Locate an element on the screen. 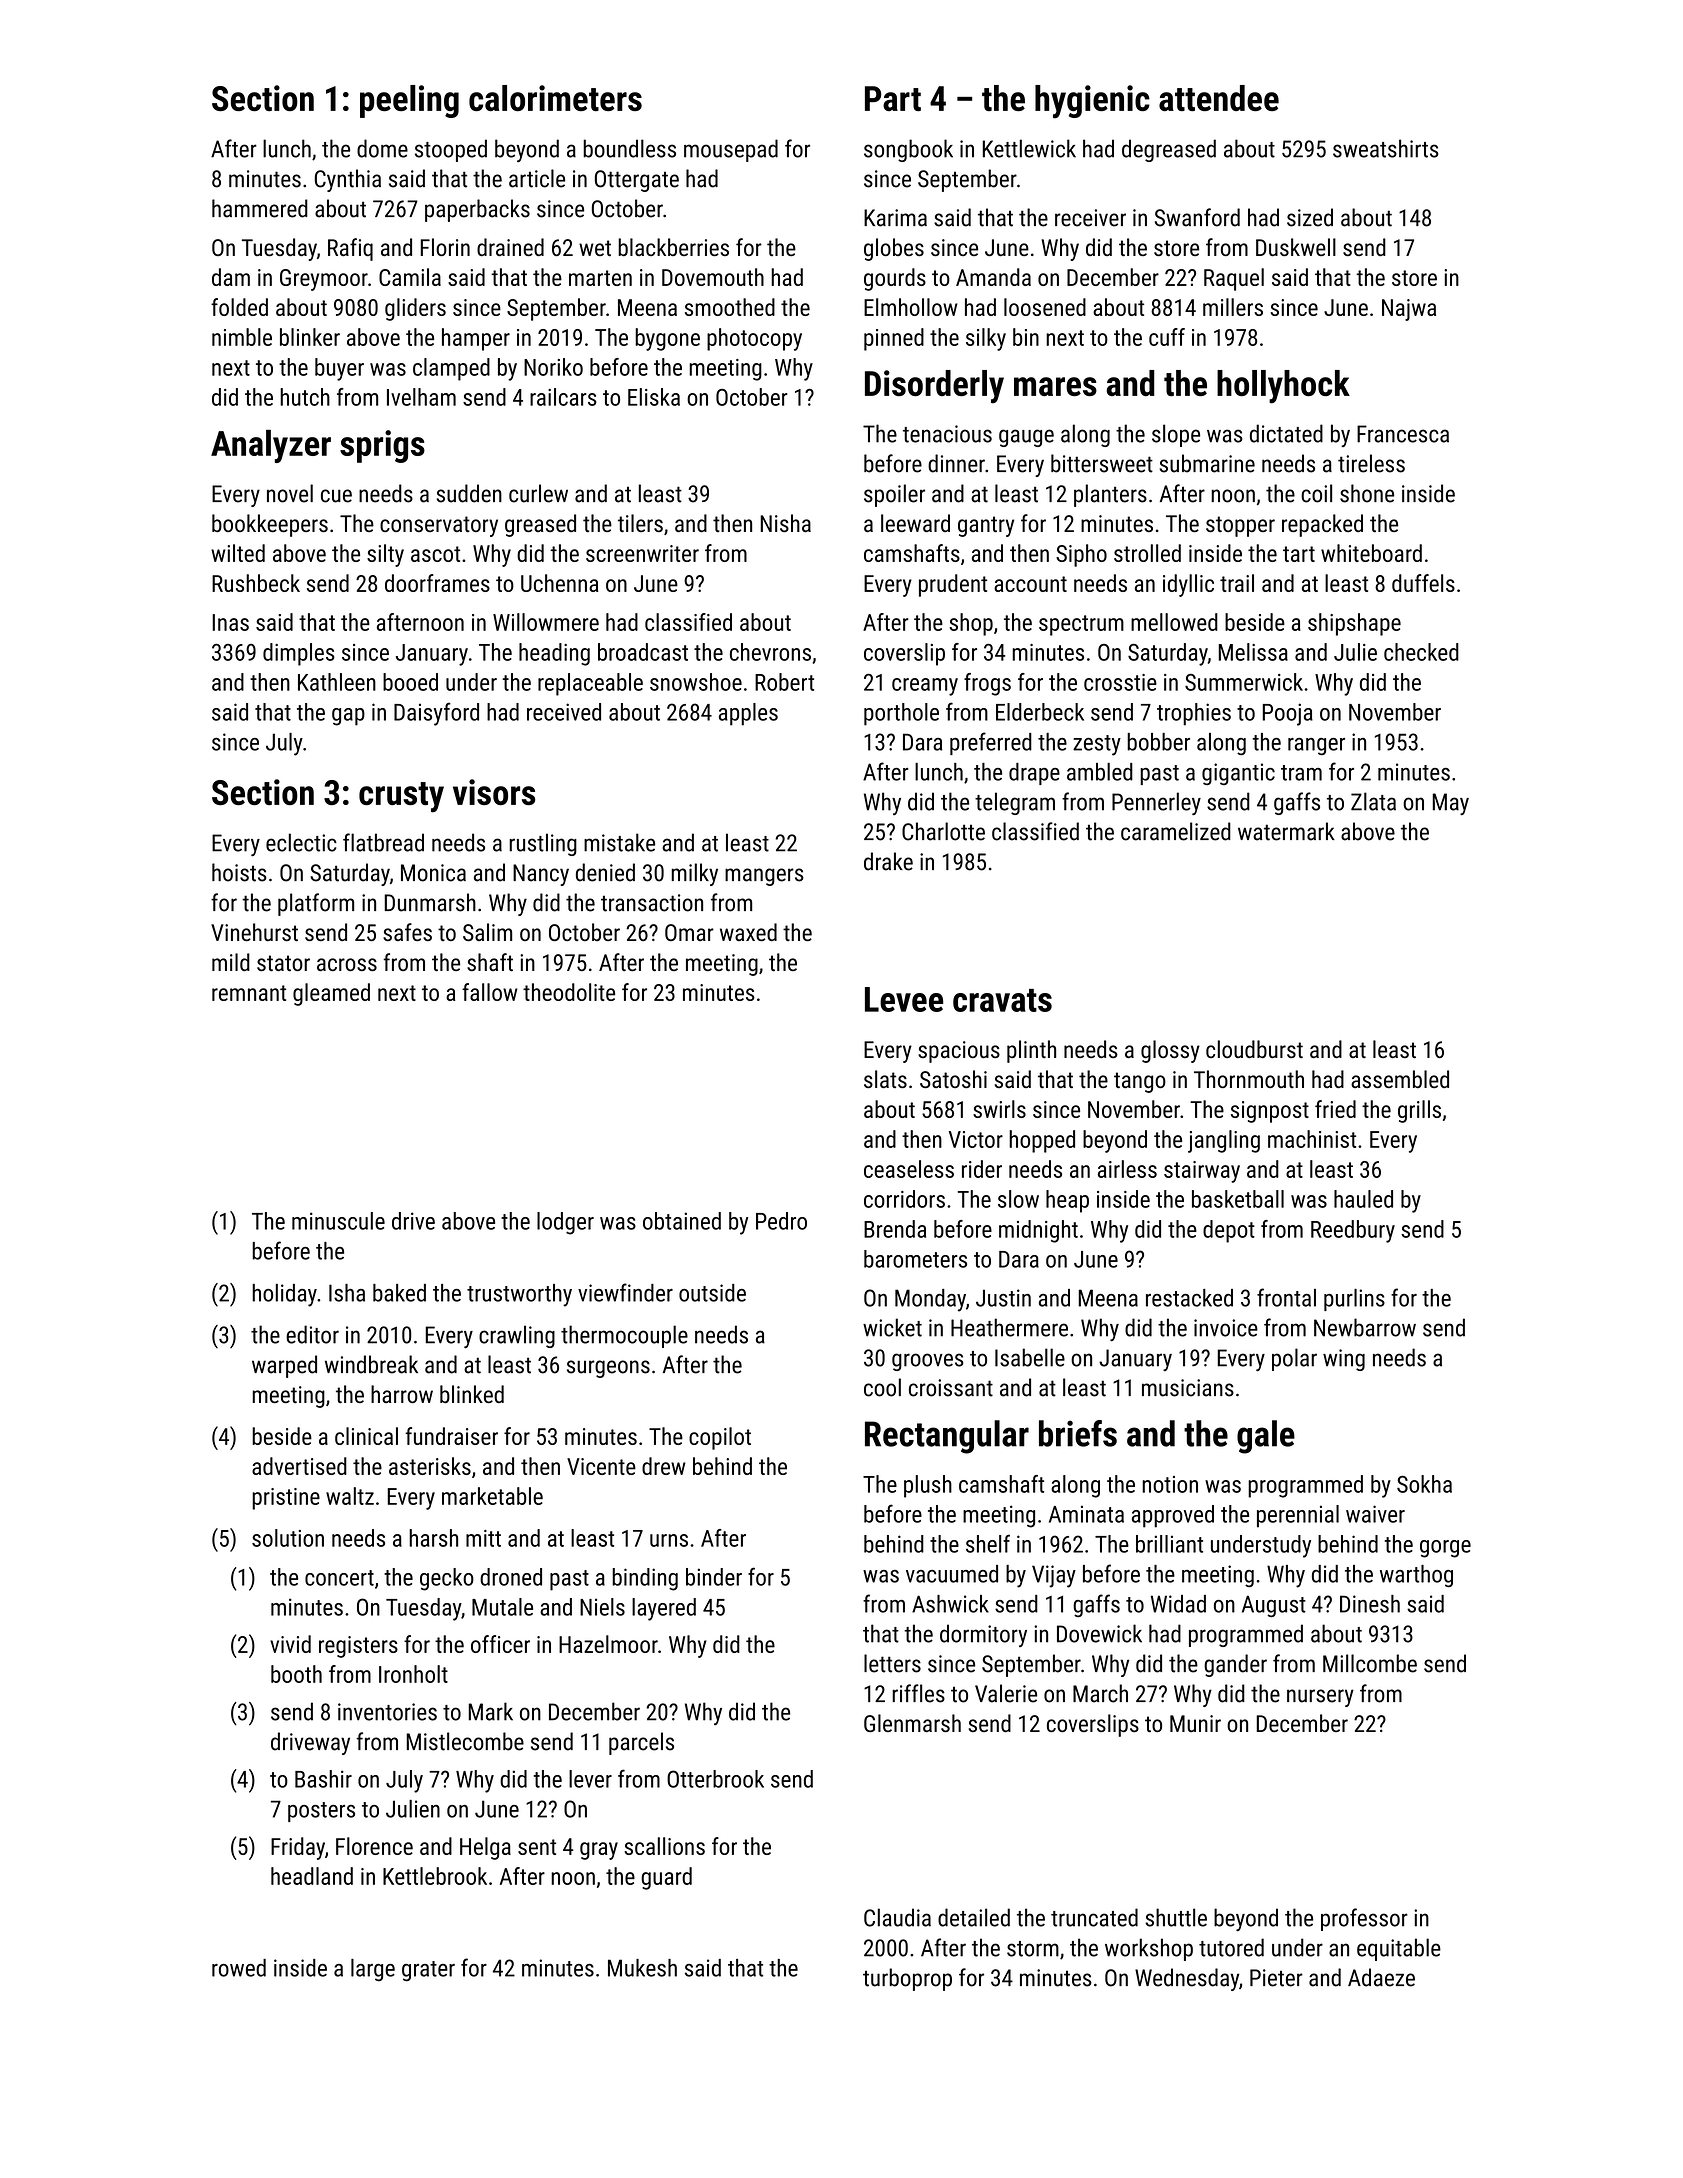 The width and height of the screenshot is (1683, 2178). slats is located at coordinates (885, 1079).
